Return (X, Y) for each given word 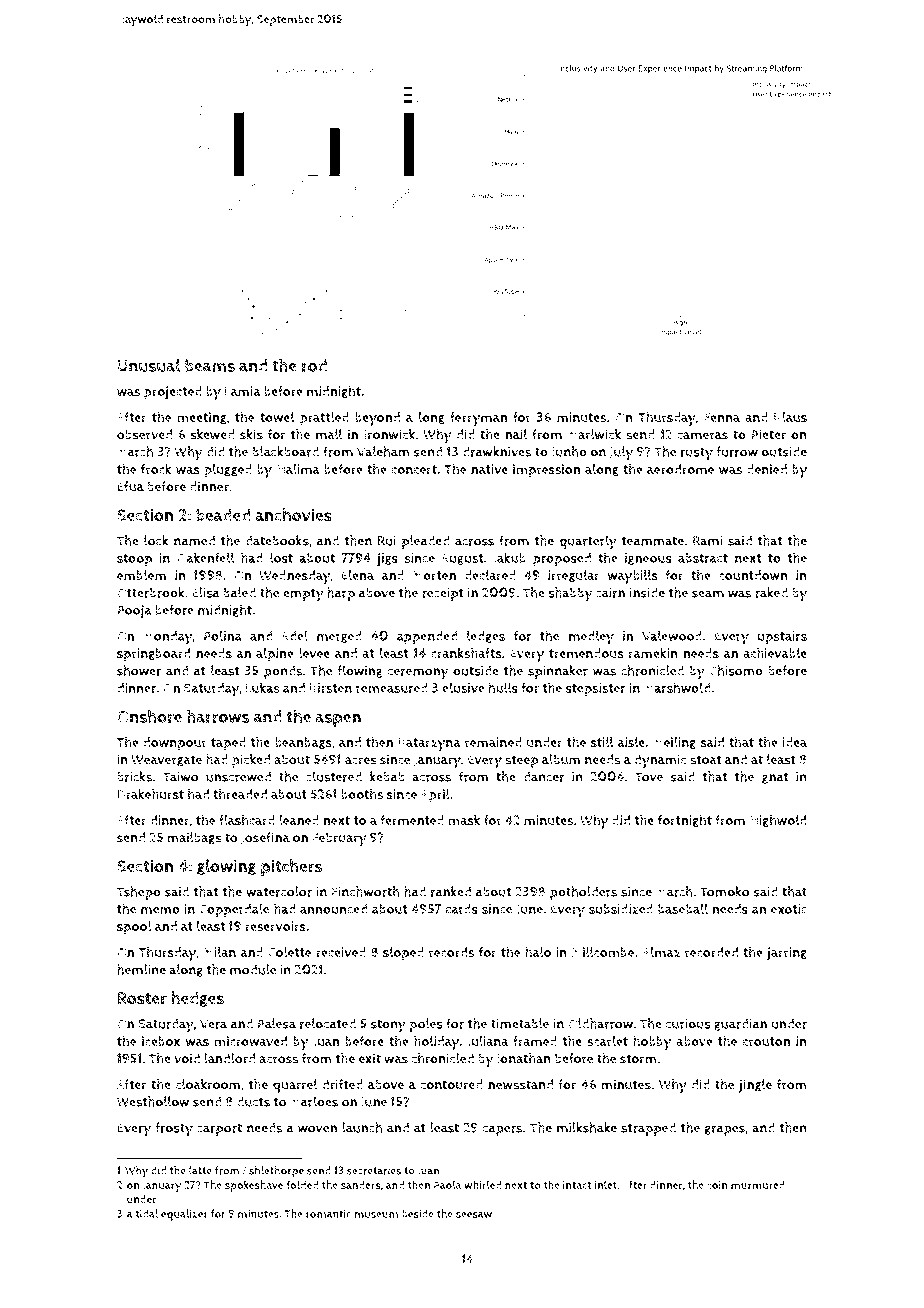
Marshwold (677, 687)
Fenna (722, 417)
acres (361, 761)
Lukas (263, 687)
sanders (361, 1185)
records (451, 952)
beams (210, 365)
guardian (740, 1024)
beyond (377, 419)
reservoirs (275, 926)
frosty (174, 1129)
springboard (153, 655)
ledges (486, 636)
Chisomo (736, 670)
